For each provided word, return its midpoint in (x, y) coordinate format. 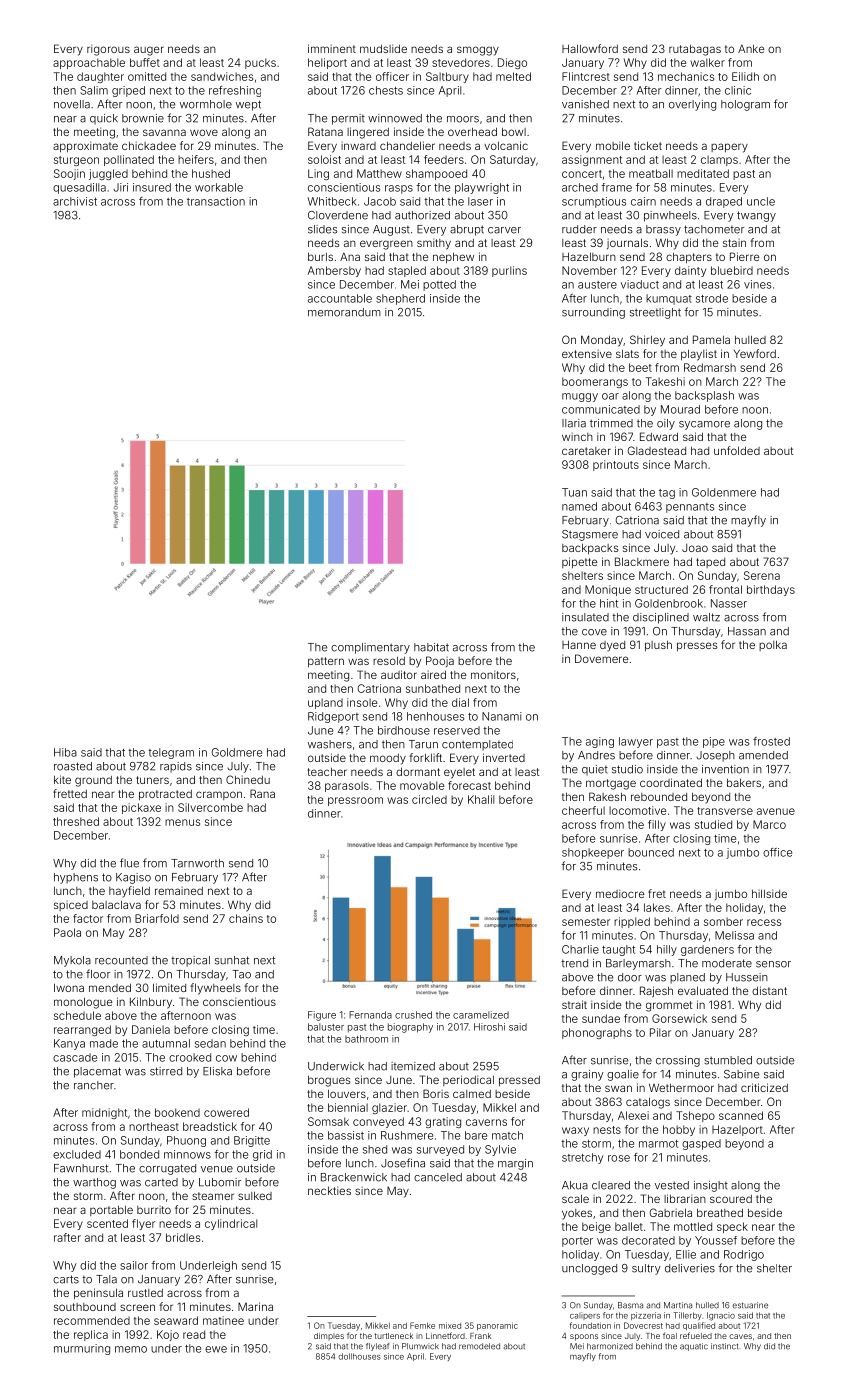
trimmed (611, 423)
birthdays (771, 590)
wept (248, 105)
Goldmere (236, 752)
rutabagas (695, 50)
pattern (326, 662)
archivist (75, 201)
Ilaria (574, 423)
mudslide (383, 48)
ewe (216, 1349)
